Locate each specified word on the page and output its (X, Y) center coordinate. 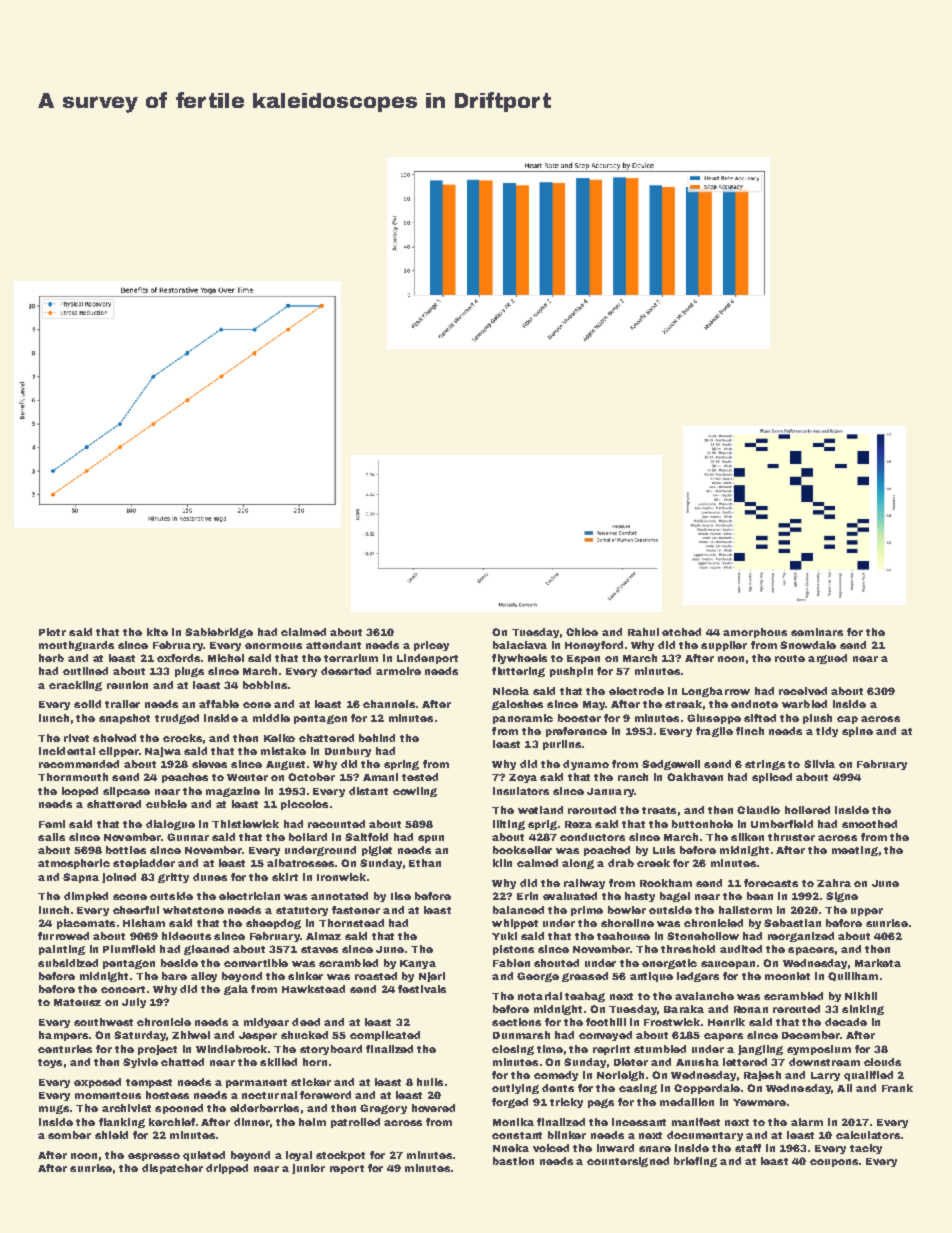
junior (308, 1169)
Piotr (52, 632)
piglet (377, 851)
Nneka (511, 1148)
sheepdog (273, 924)
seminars (817, 632)
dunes (210, 877)
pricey (431, 646)
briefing (695, 1162)
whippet (515, 924)
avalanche (704, 996)
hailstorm (745, 910)
